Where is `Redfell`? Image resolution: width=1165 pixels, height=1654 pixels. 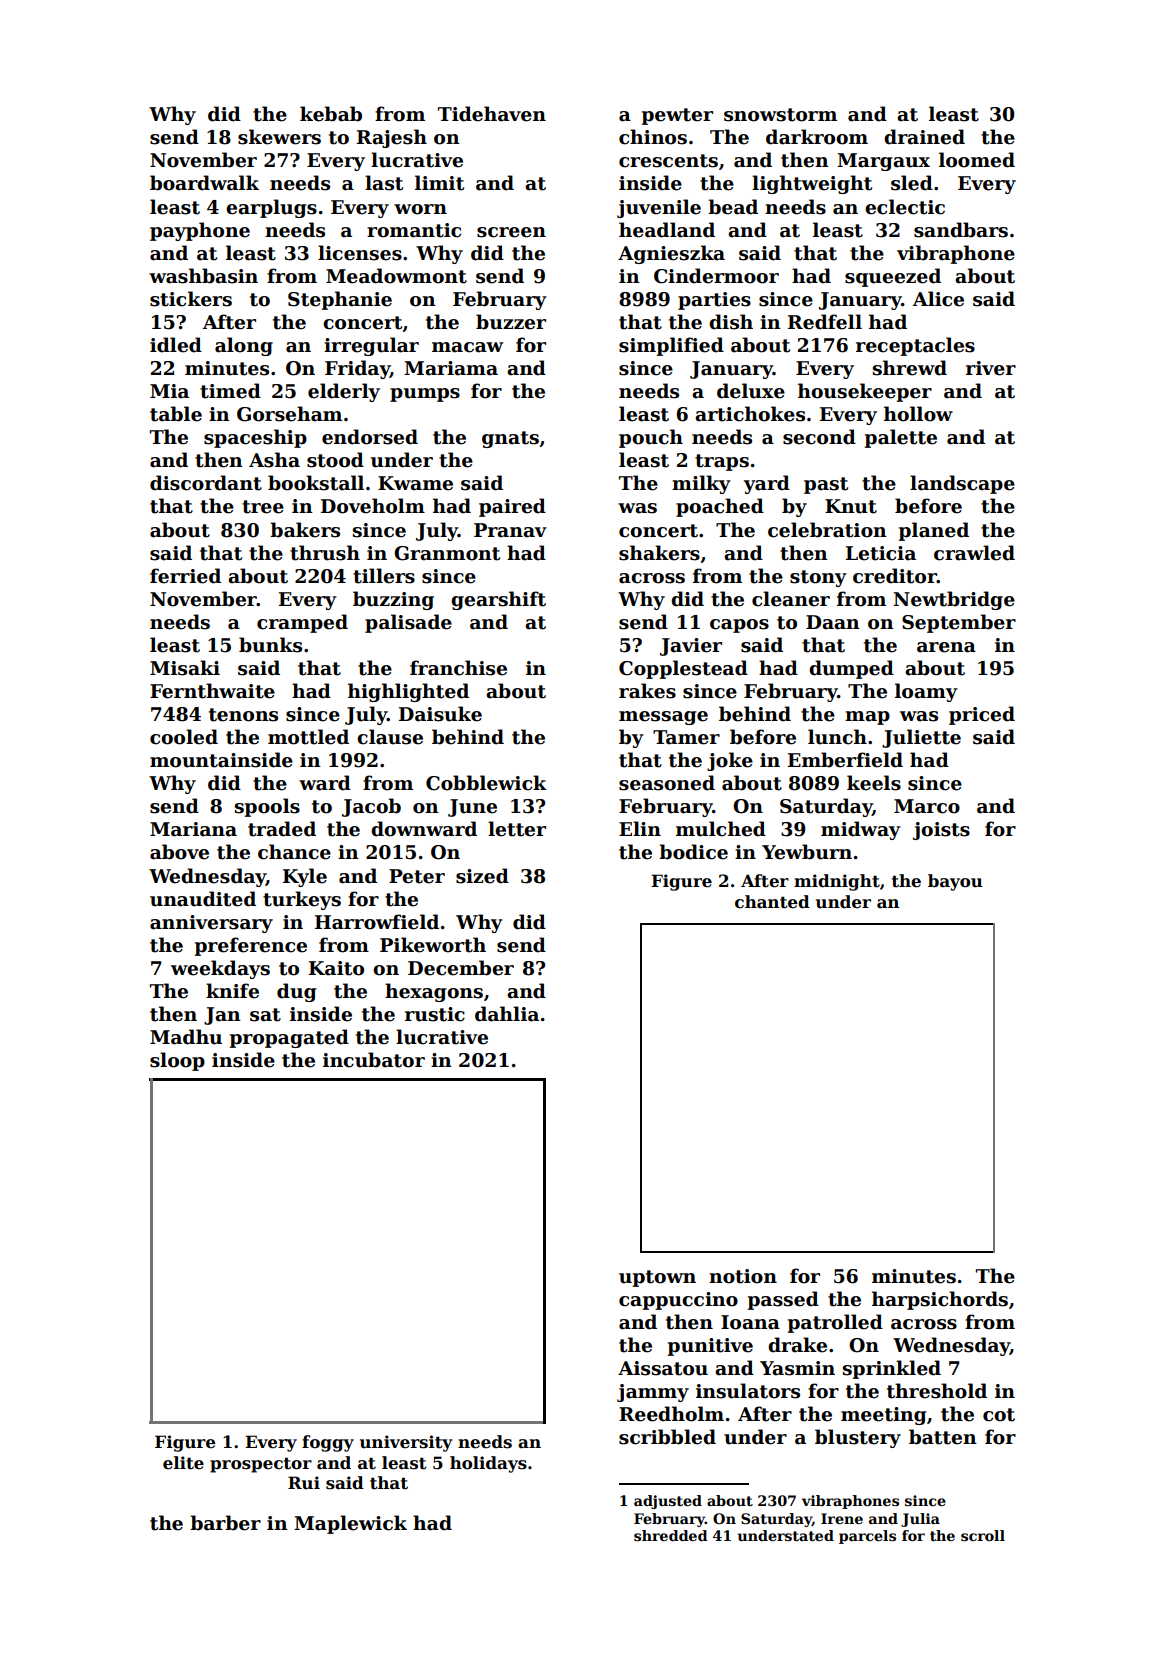
Redfell is located at coordinates (825, 322).
